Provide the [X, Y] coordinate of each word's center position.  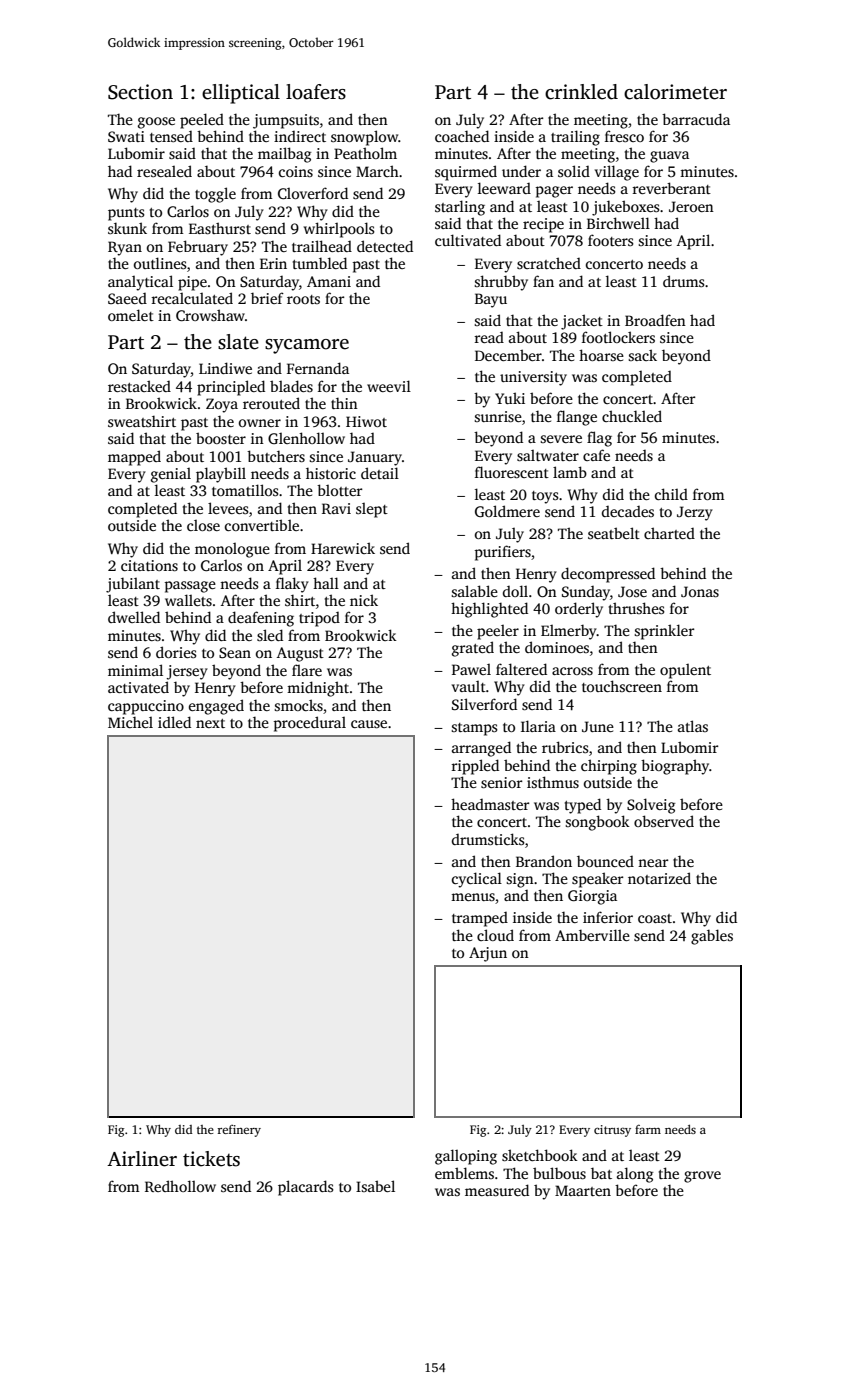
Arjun [488, 954]
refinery [239, 1131]
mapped [134, 458]
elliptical [241, 94]
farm [648, 1129]
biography [675, 767]
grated [473, 649]
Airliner [142, 1159]
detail [380, 473]
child [671, 494]
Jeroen [691, 206]
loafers [316, 92]
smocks [298, 705]
